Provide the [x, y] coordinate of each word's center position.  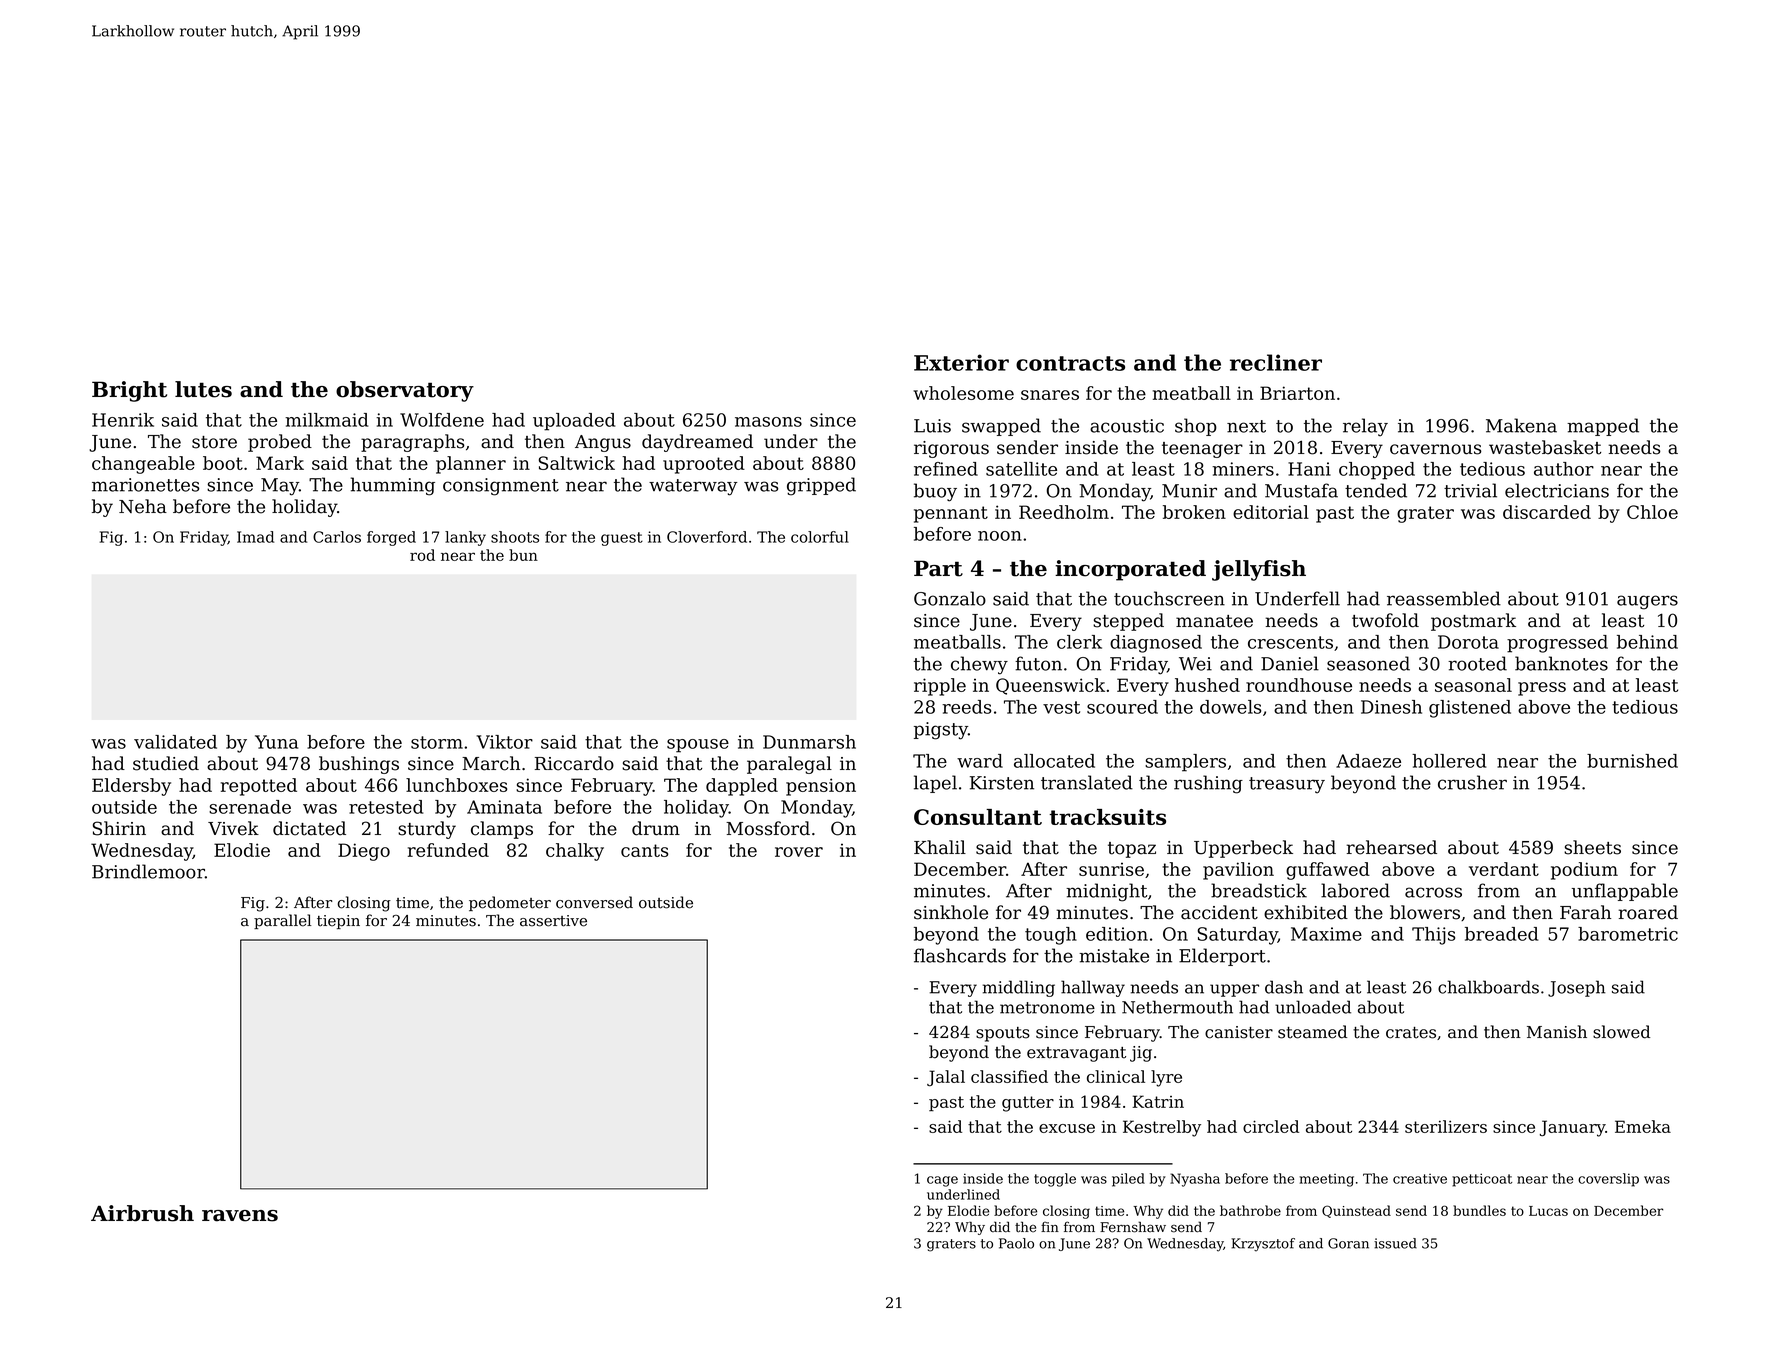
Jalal [946, 1078]
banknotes [1561, 663]
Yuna [276, 742]
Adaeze [1368, 761]
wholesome [963, 393]
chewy [979, 665]
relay [1365, 427]
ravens [240, 1216]
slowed [1621, 1032]
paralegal [789, 765]
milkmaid [326, 420]
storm [437, 742]
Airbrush [142, 1213]
